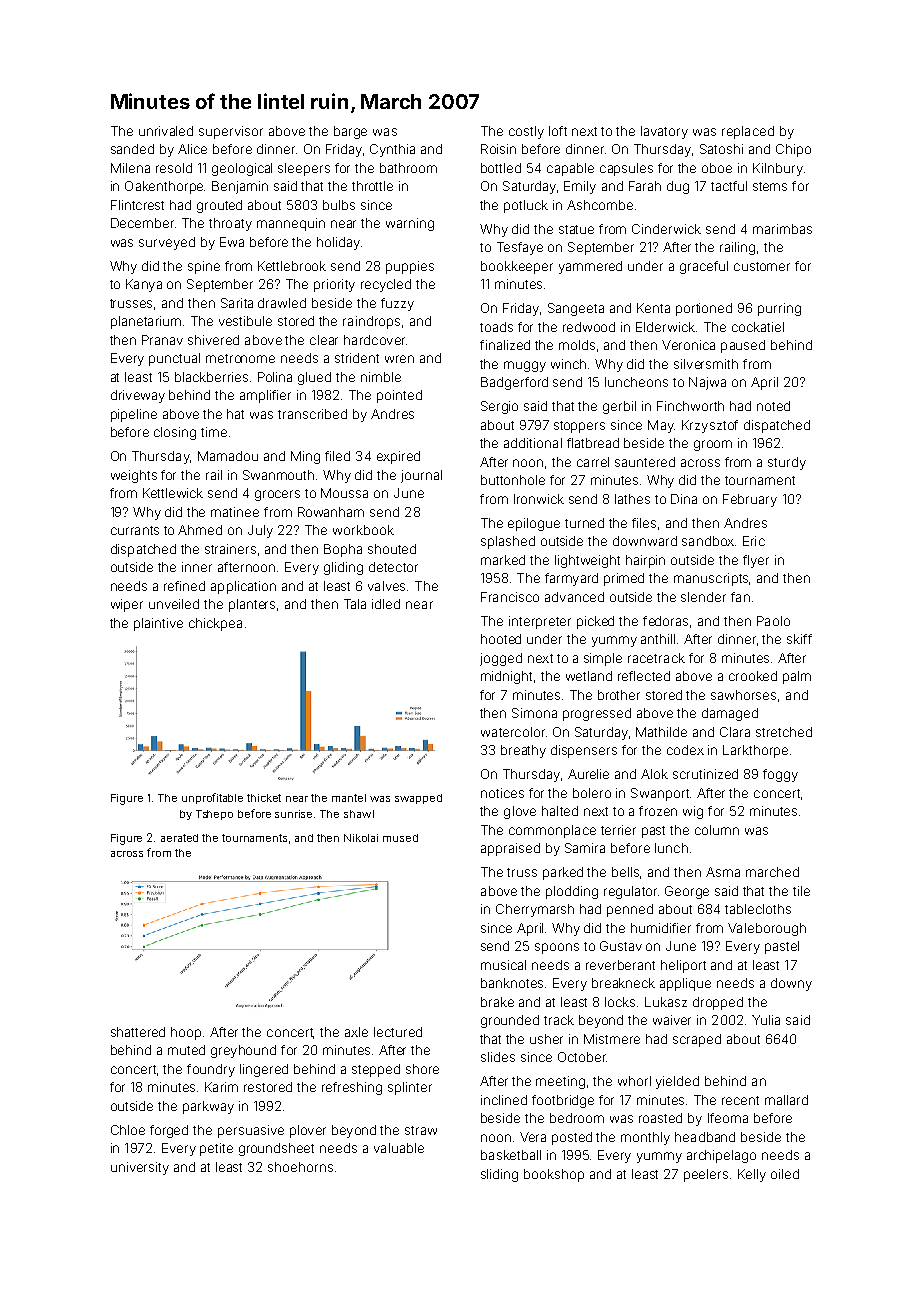 The width and height of the page is (924, 1308). What do you see at coordinates (186, 1050) in the page?
I see `muted` at bounding box center [186, 1050].
